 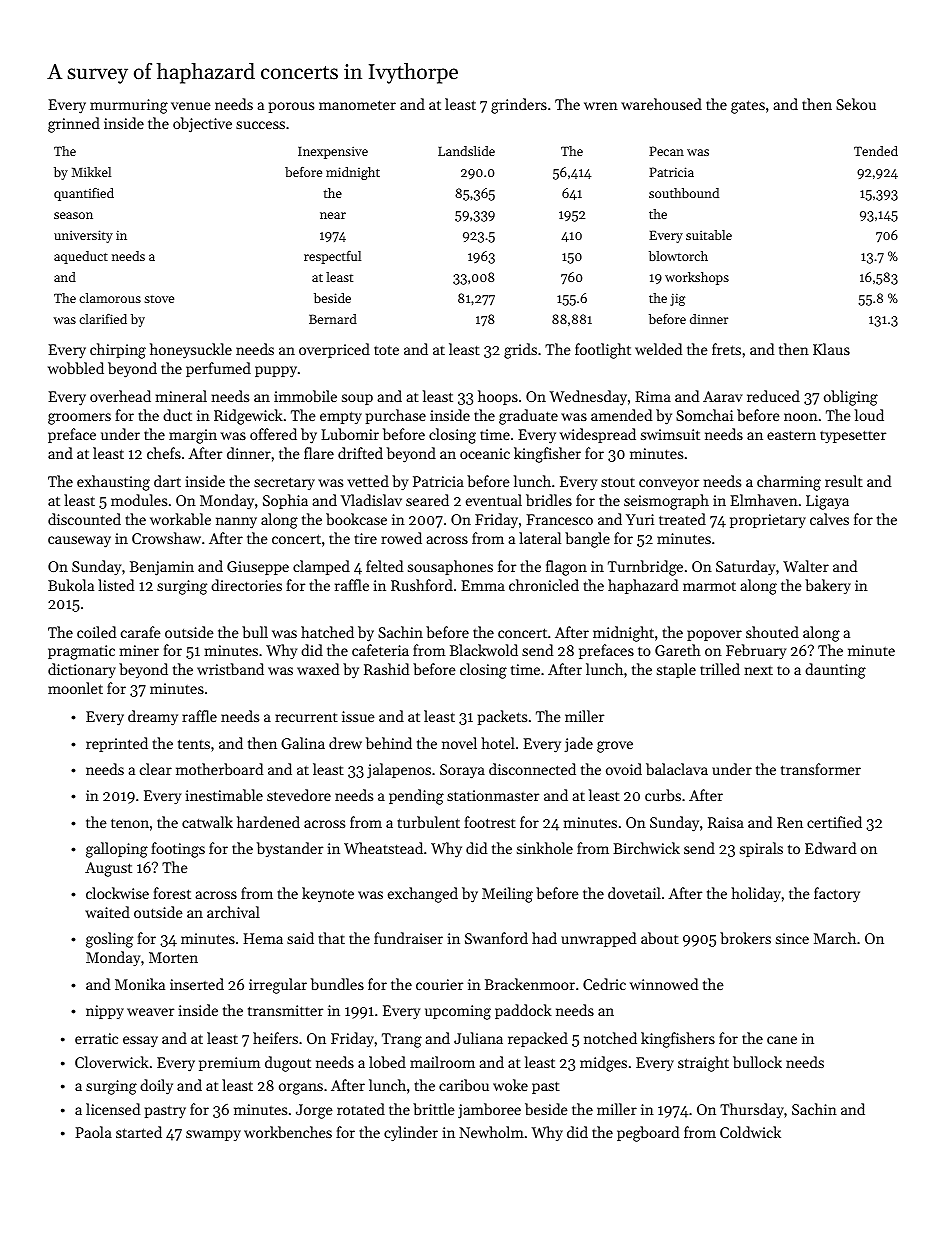 I want to click on oceanic, so click(x=485, y=453).
